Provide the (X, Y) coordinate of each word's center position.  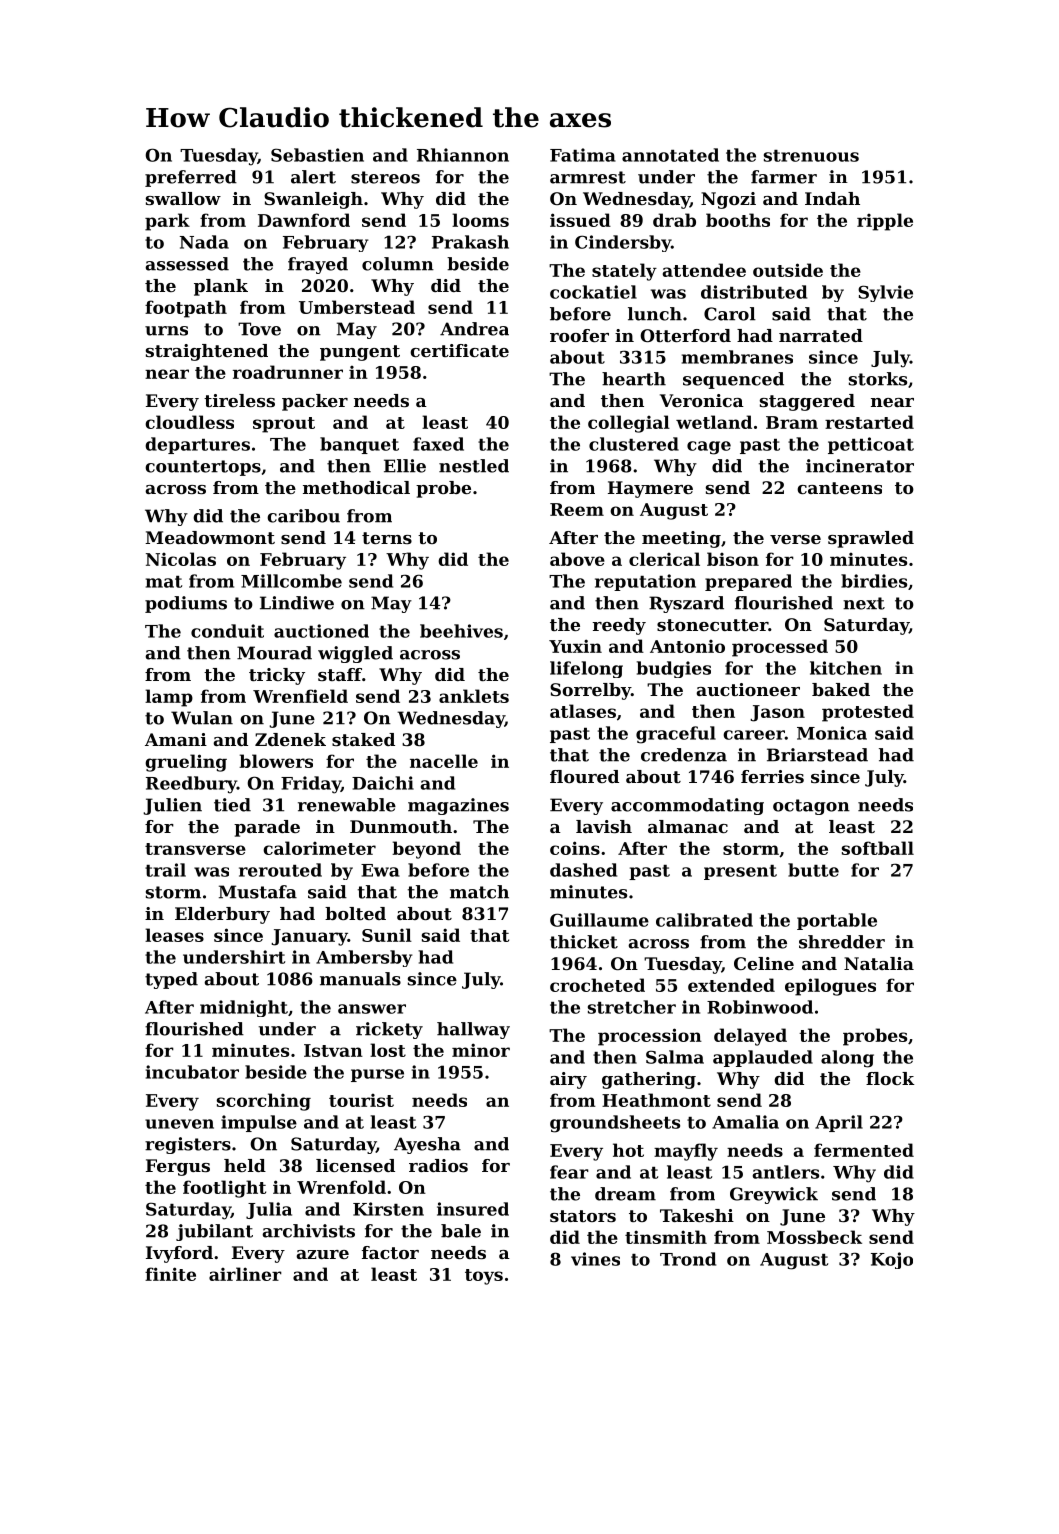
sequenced (733, 380)
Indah (832, 198)
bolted (355, 913)
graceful (676, 735)
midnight (244, 1008)
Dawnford (304, 220)
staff (340, 674)
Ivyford (179, 1254)
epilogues (830, 987)
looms (480, 220)
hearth (634, 379)
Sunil (387, 935)
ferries (772, 776)
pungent (360, 353)
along (847, 1059)
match (479, 892)
